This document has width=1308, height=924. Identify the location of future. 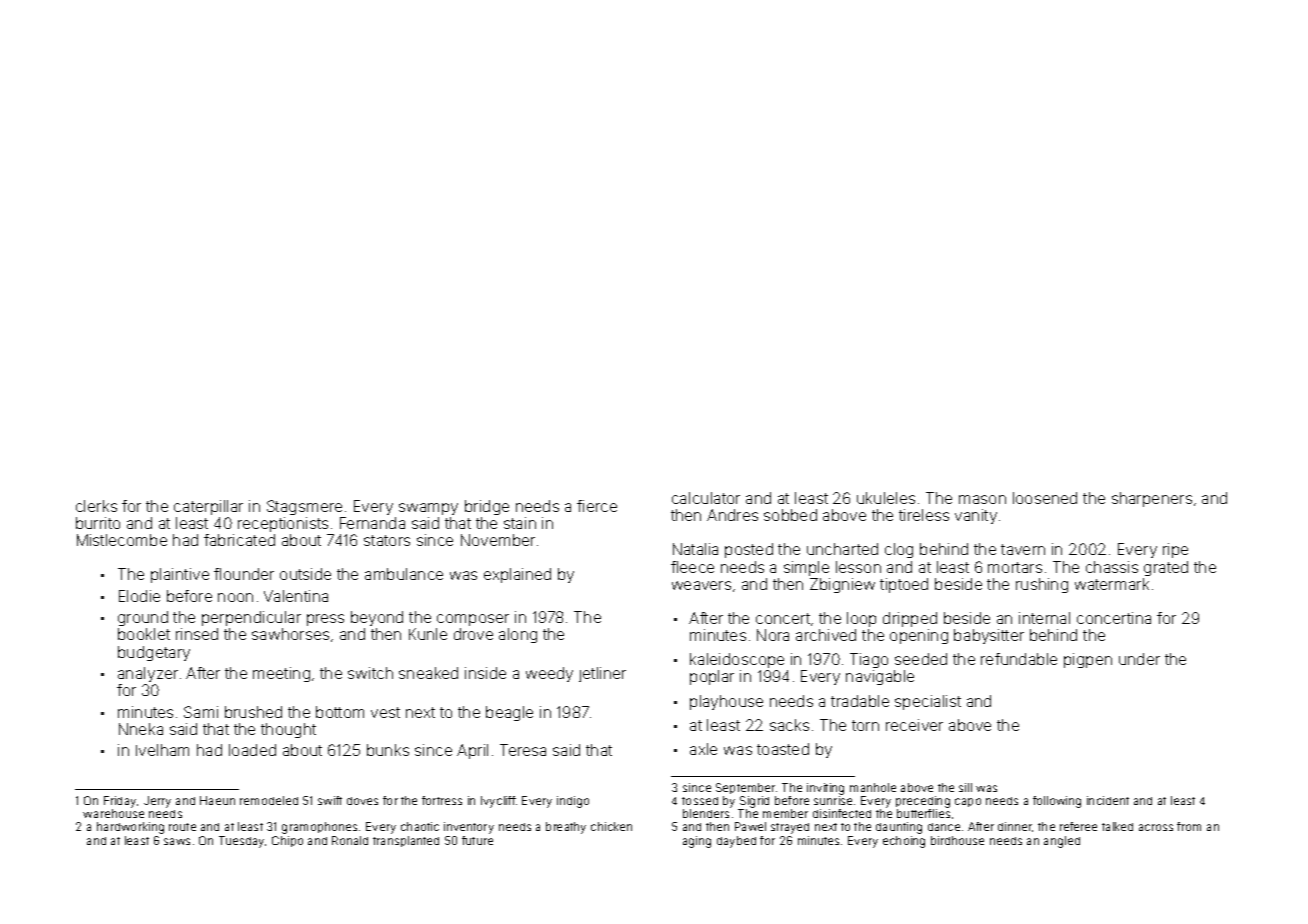
(477, 840).
